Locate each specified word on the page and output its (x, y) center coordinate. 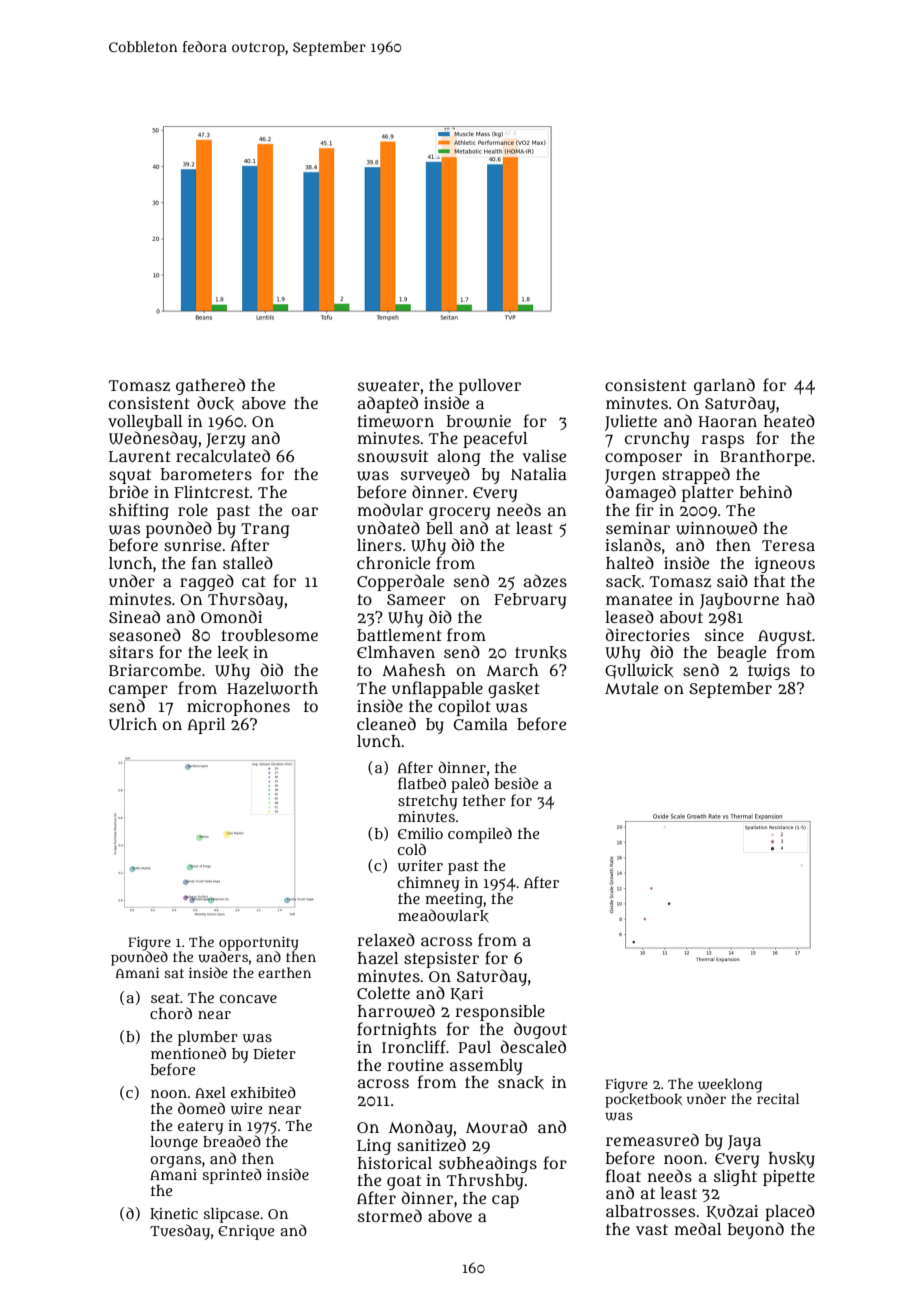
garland (724, 386)
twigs (769, 672)
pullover (490, 387)
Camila (481, 724)
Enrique (246, 1232)
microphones (238, 708)
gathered (210, 386)
